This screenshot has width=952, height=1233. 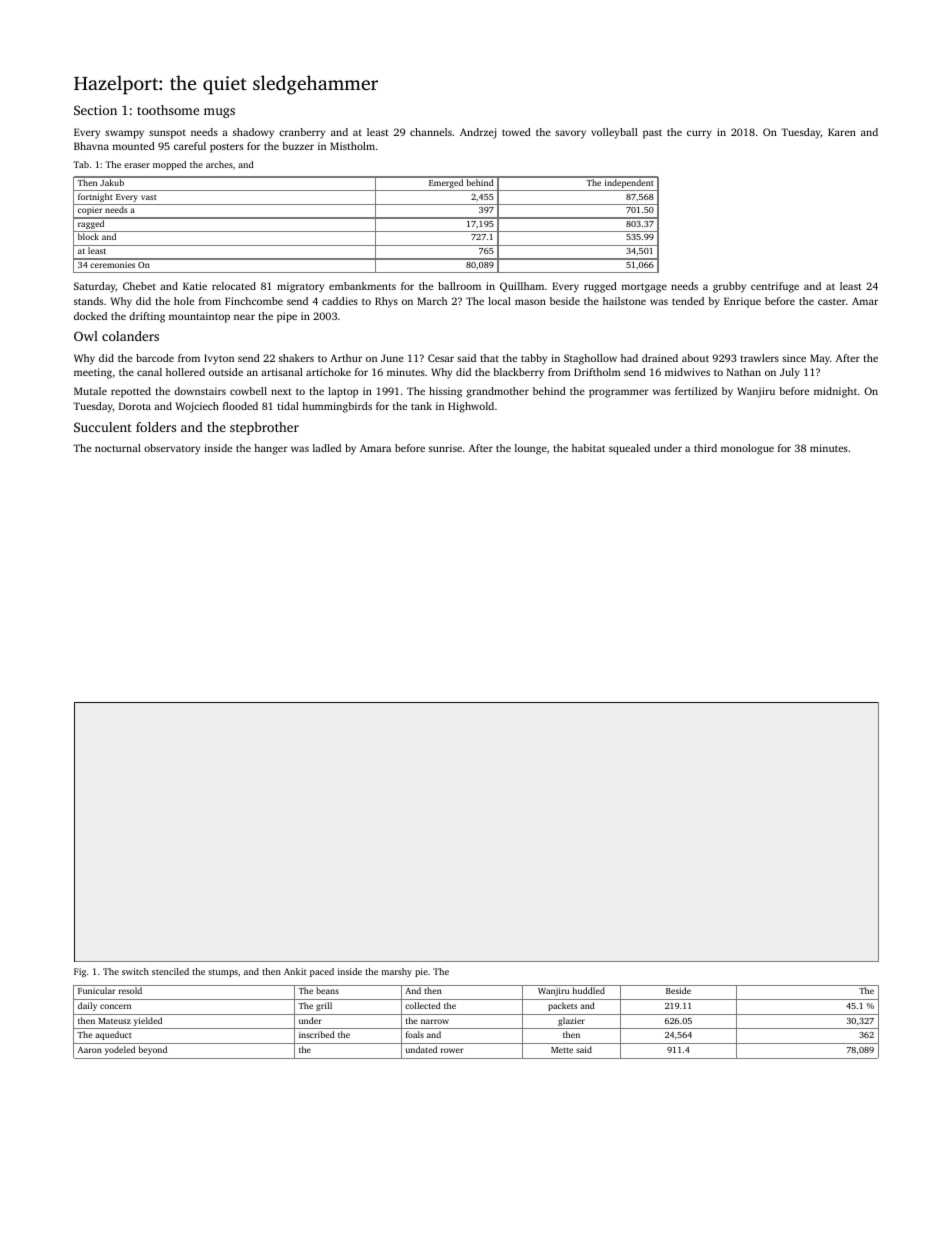 What do you see at coordinates (516, 132) in the screenshot?
I see `towed` at bounding box center [516, 132].
